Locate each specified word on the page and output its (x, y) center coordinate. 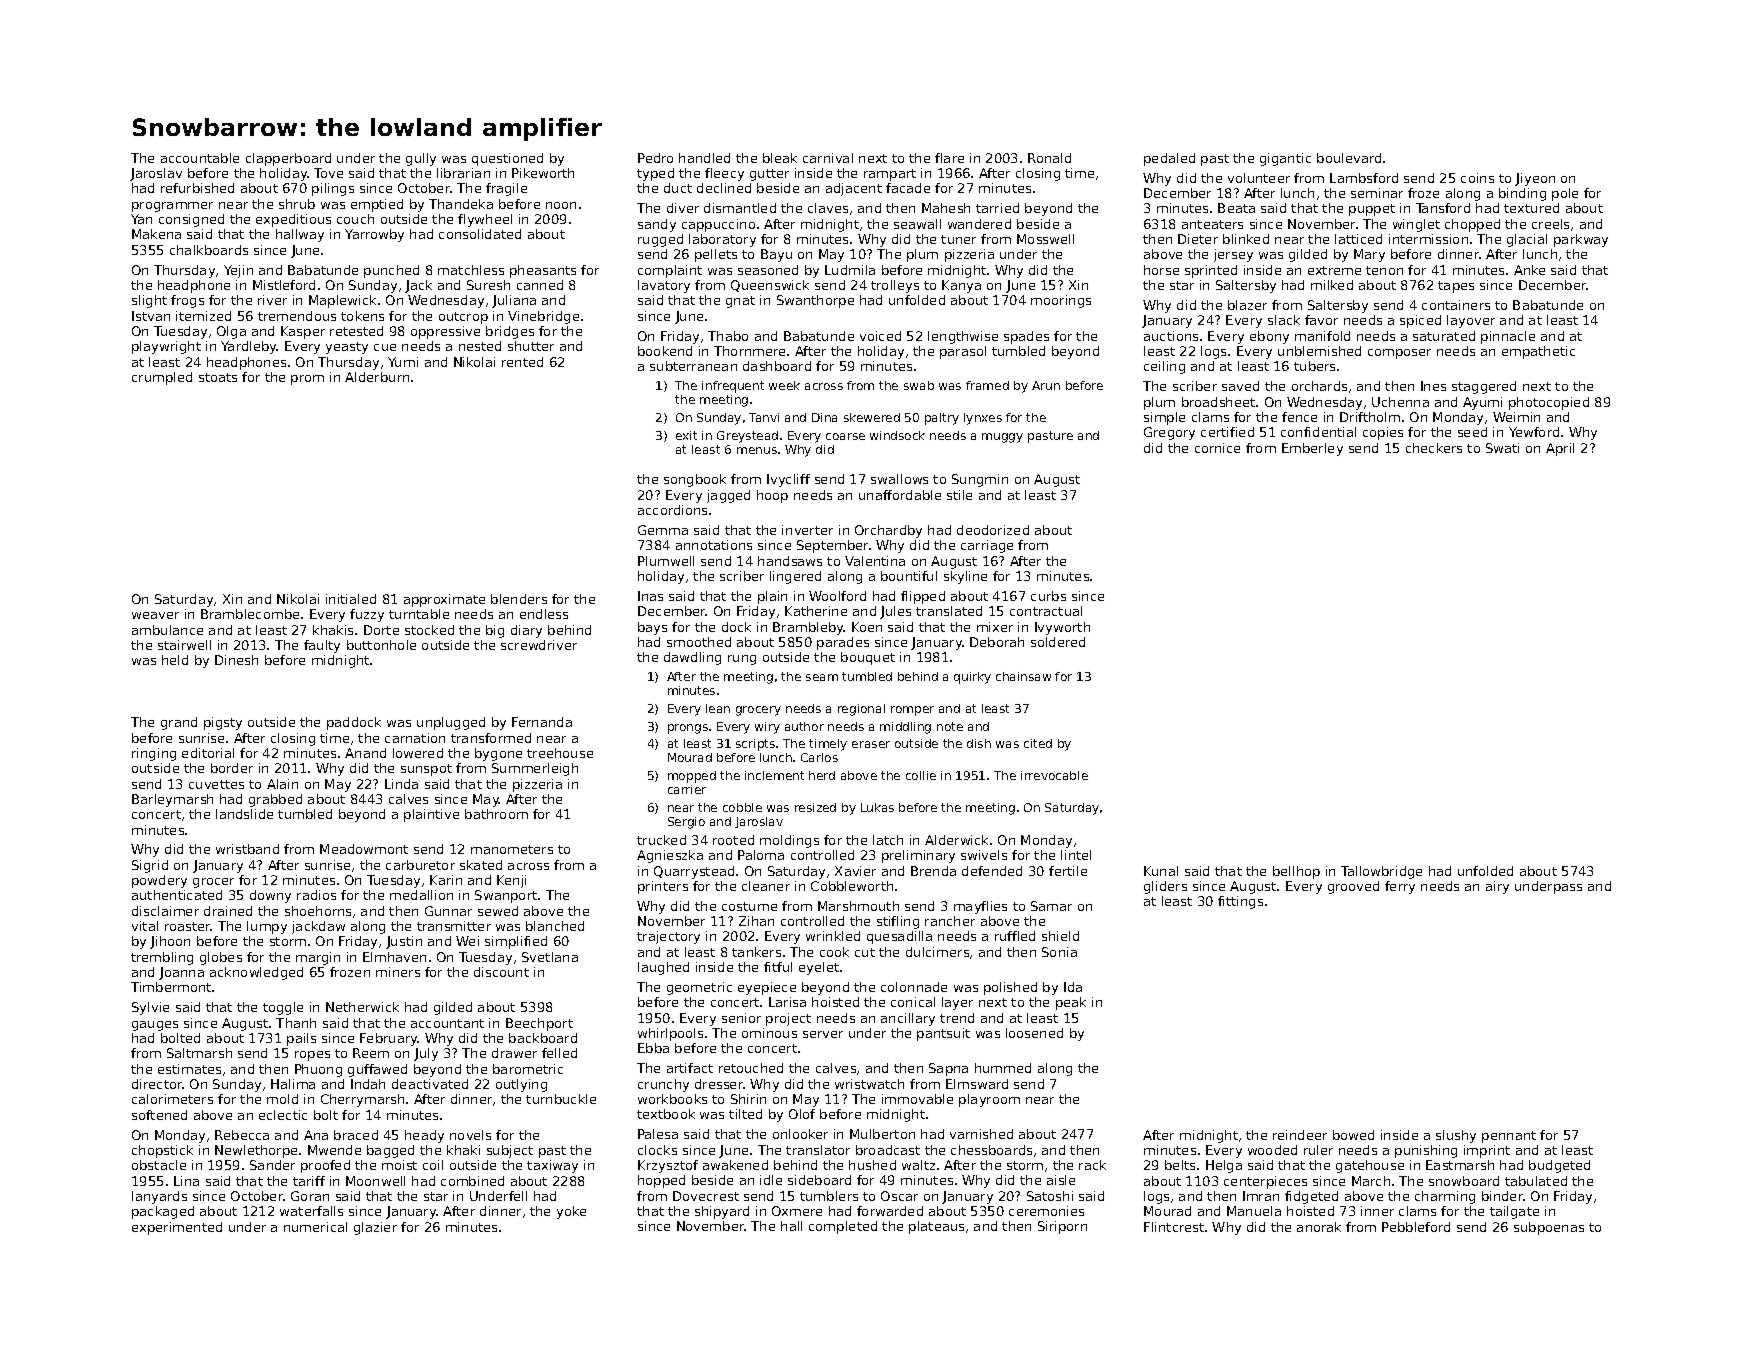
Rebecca (242, 1135)
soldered (1058, 642)
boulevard (1349, 158)
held (175, 660)
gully (421, 159)
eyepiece (767, 988)
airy (1497, 887)
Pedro (655, 158)
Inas (650, 596)
